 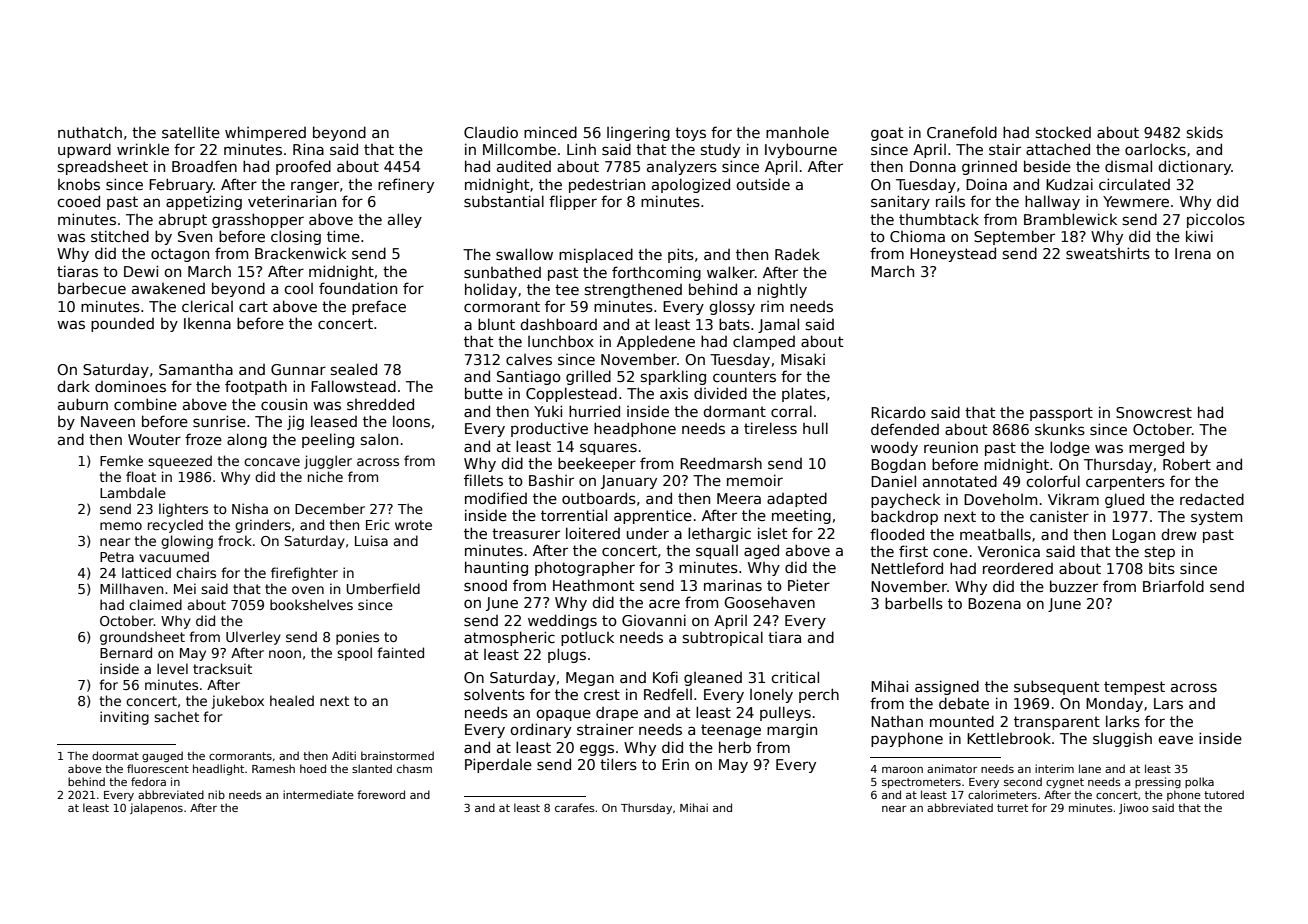 I want to click on whimpered, so click(x=265, y=133).
